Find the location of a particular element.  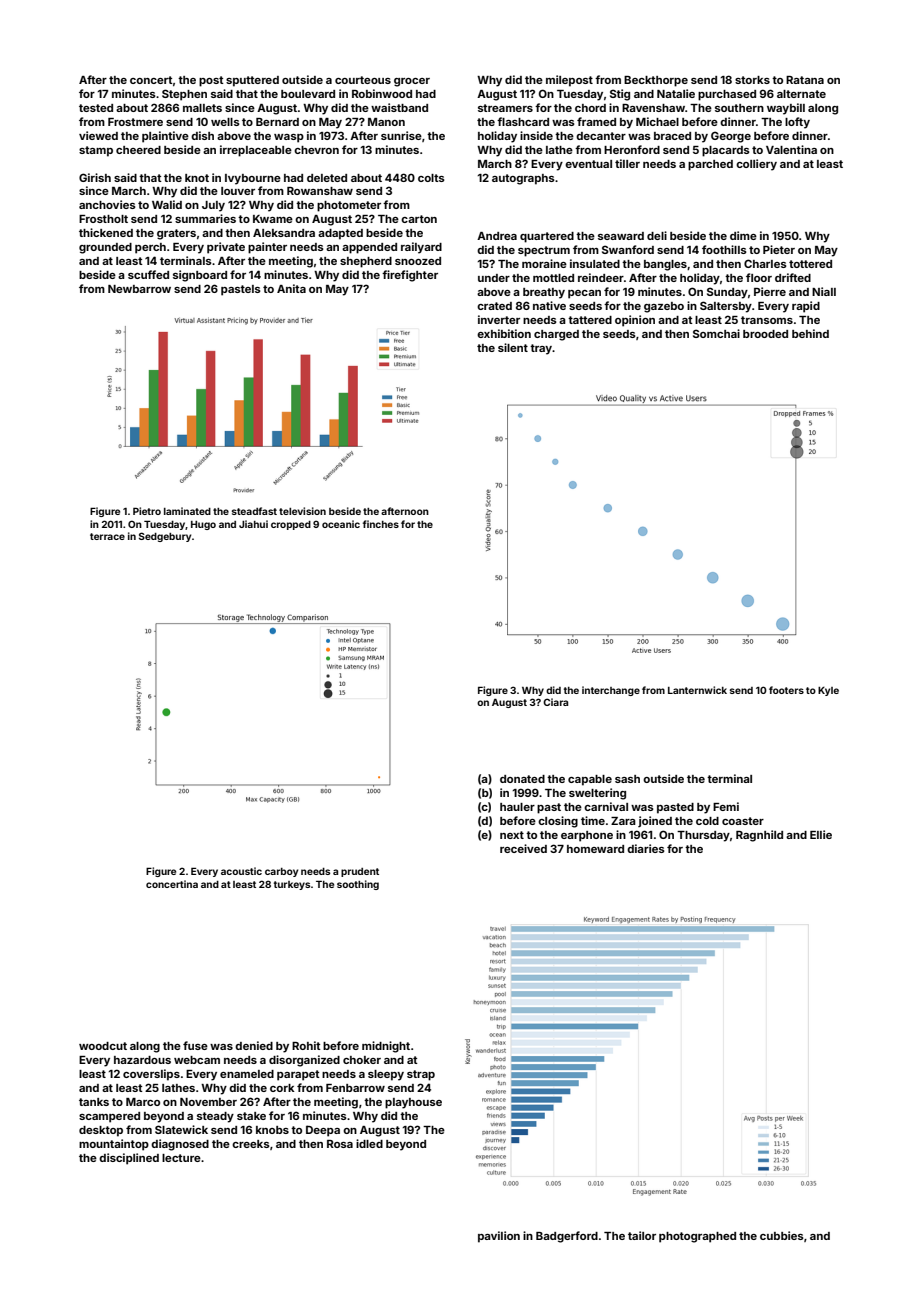

signboard is located at coordinates (200, 276).
